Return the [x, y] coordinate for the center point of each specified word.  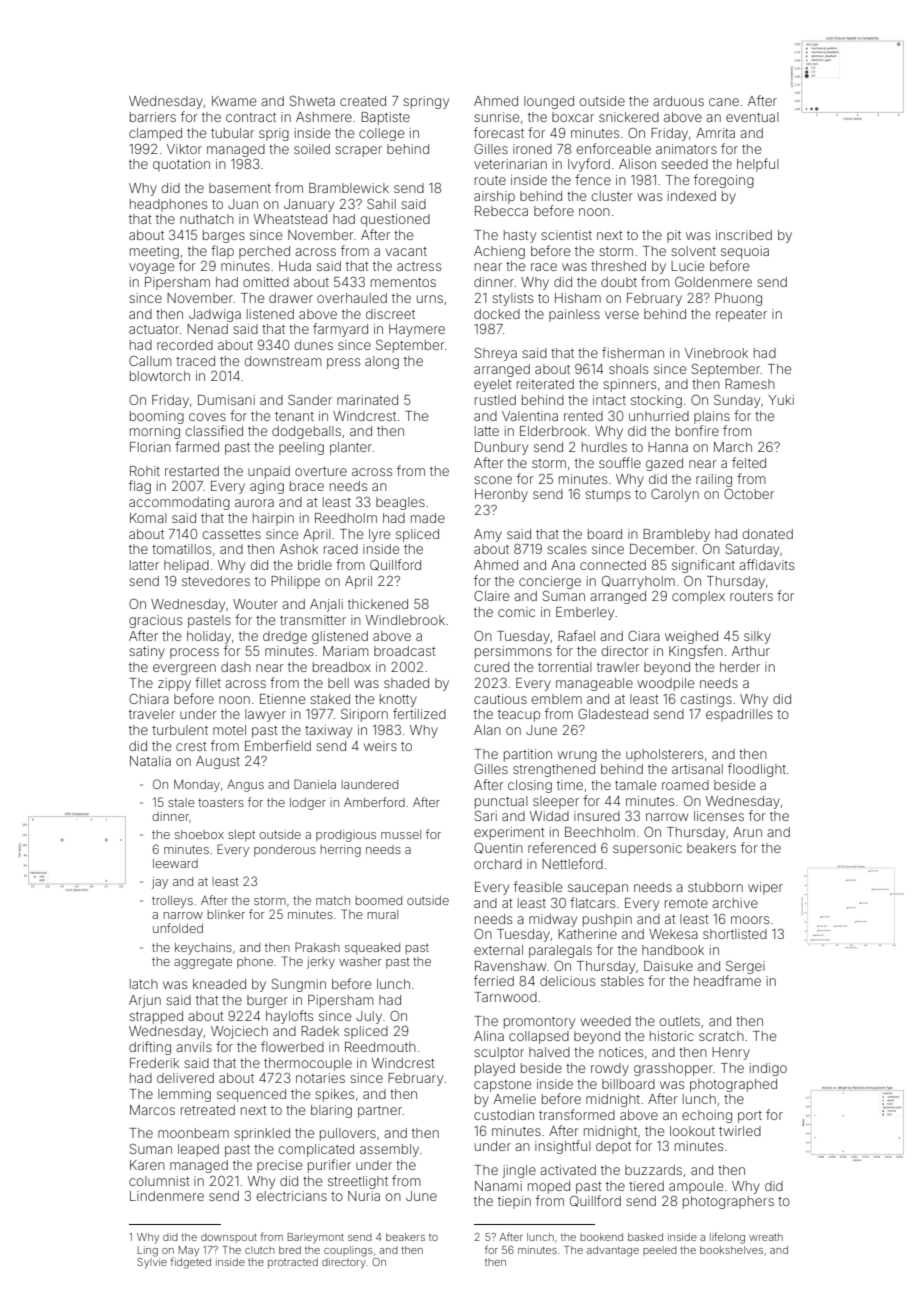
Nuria [364, 1196]
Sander [310, 399]
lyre [380, 535]
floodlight [757, 770]
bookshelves [731, 1250]
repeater [741, 316]
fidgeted [191, 1263]
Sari [486, 816]
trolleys [172, 902]
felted [749, 462]
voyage [152, 268]
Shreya [496, 354]
